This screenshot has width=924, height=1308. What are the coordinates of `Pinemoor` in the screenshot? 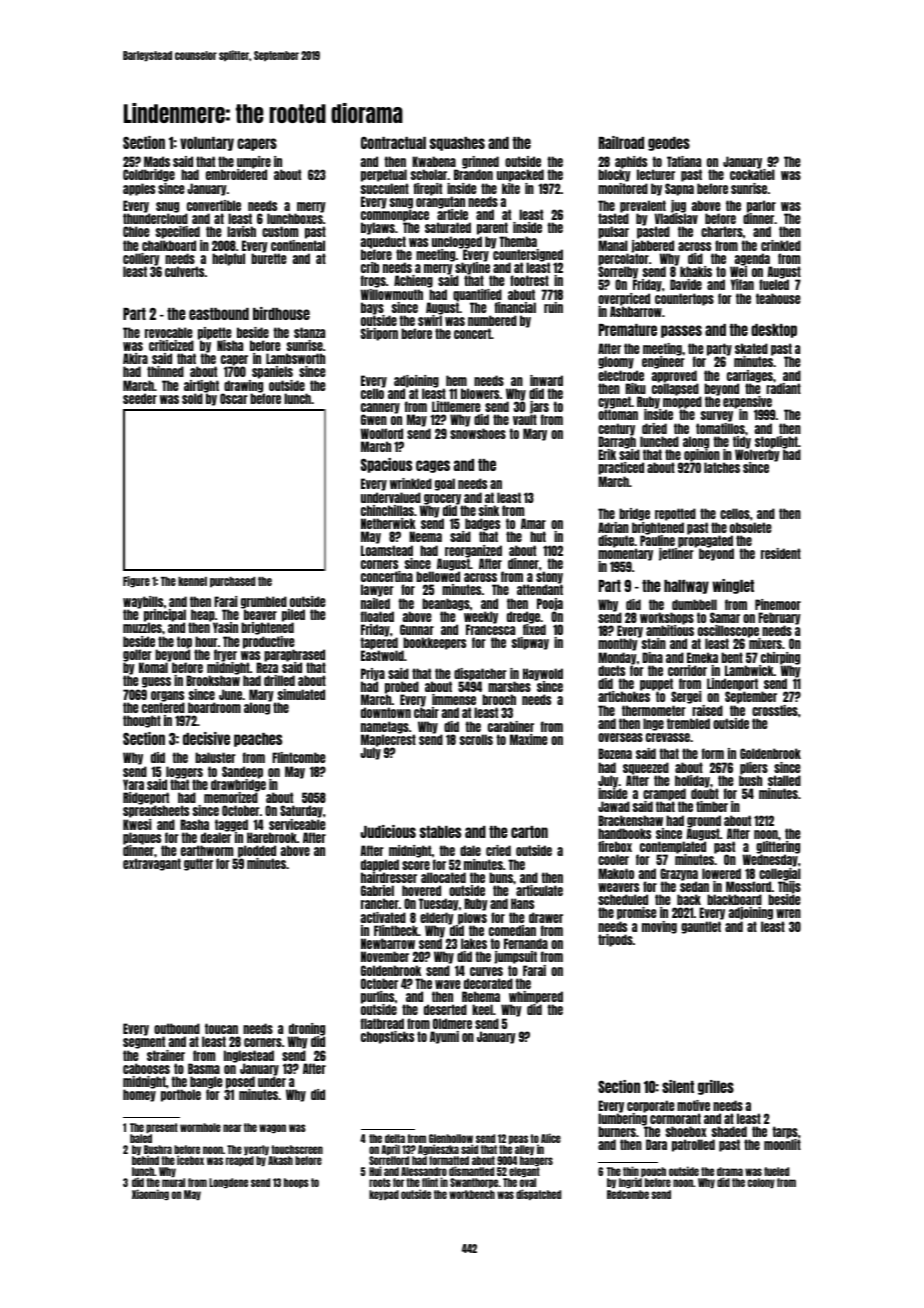 It's located at (778, 604).
